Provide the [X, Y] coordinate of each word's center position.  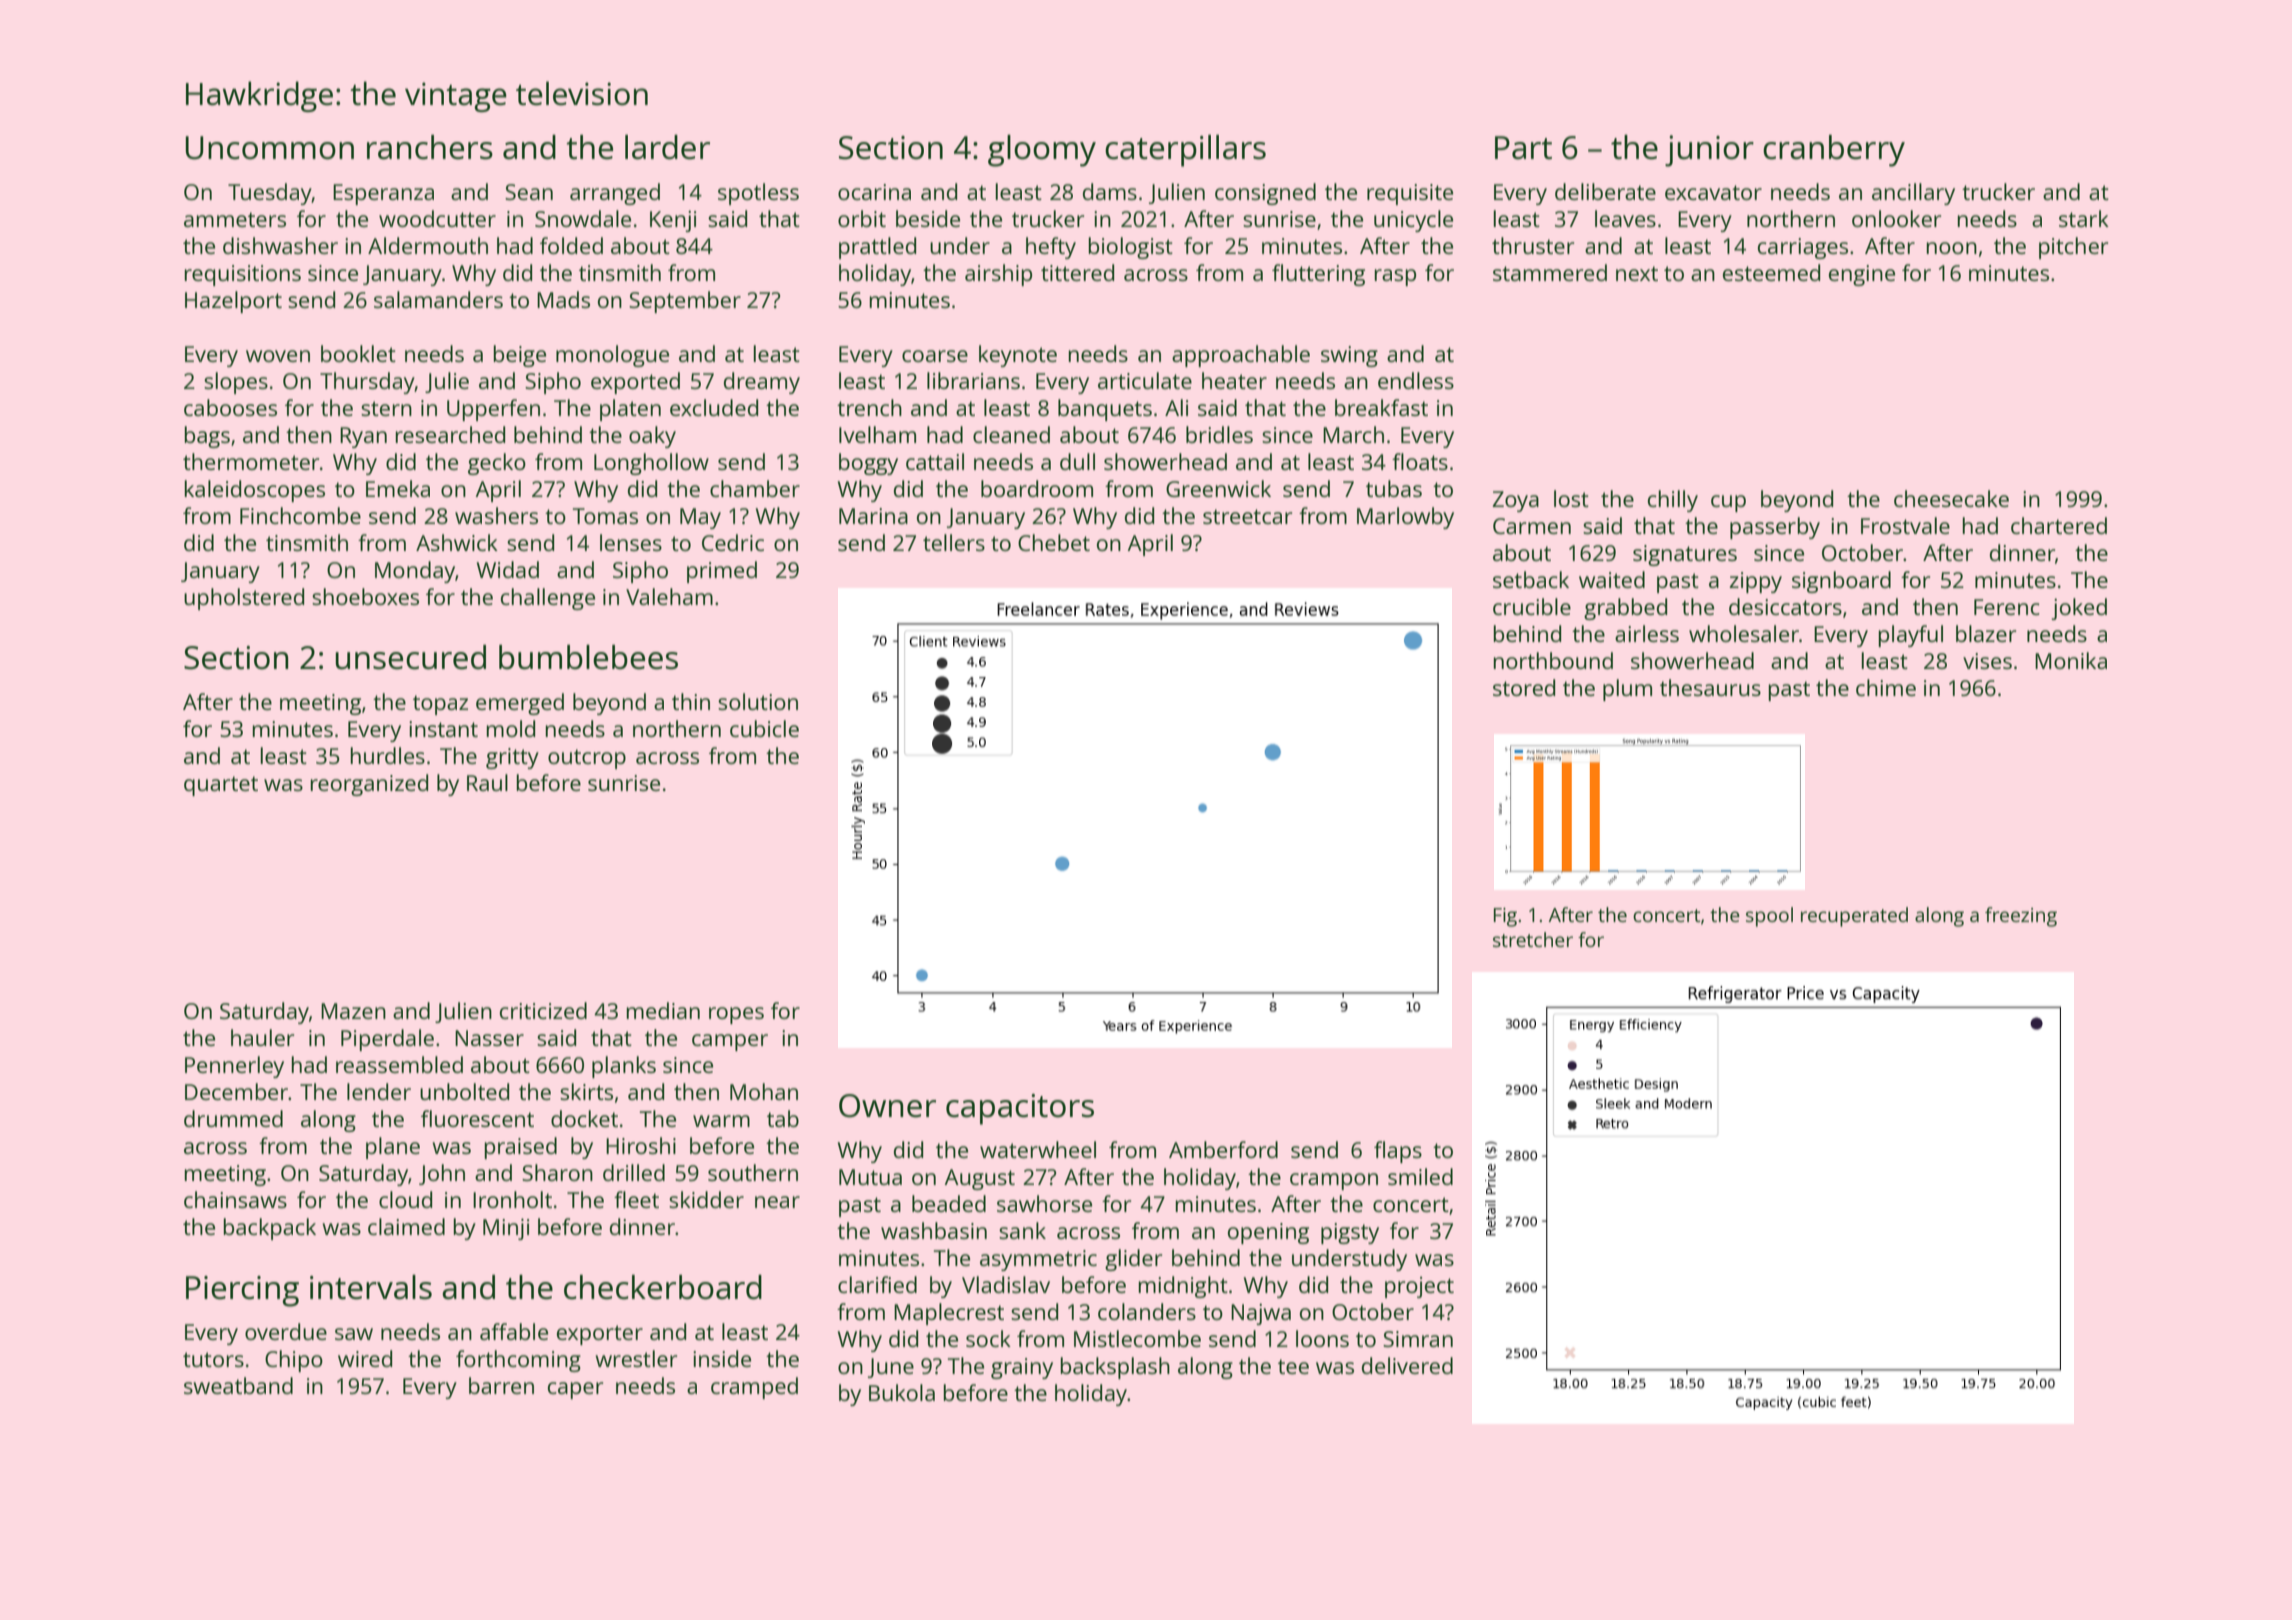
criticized [543, 1010]
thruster [1533, 245]
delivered [1407, 1365]
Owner [887, 1106]
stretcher [1533, 939]
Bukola [902, 1392]
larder [667, 147]
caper [575, 1390]
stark [2084, 218]
